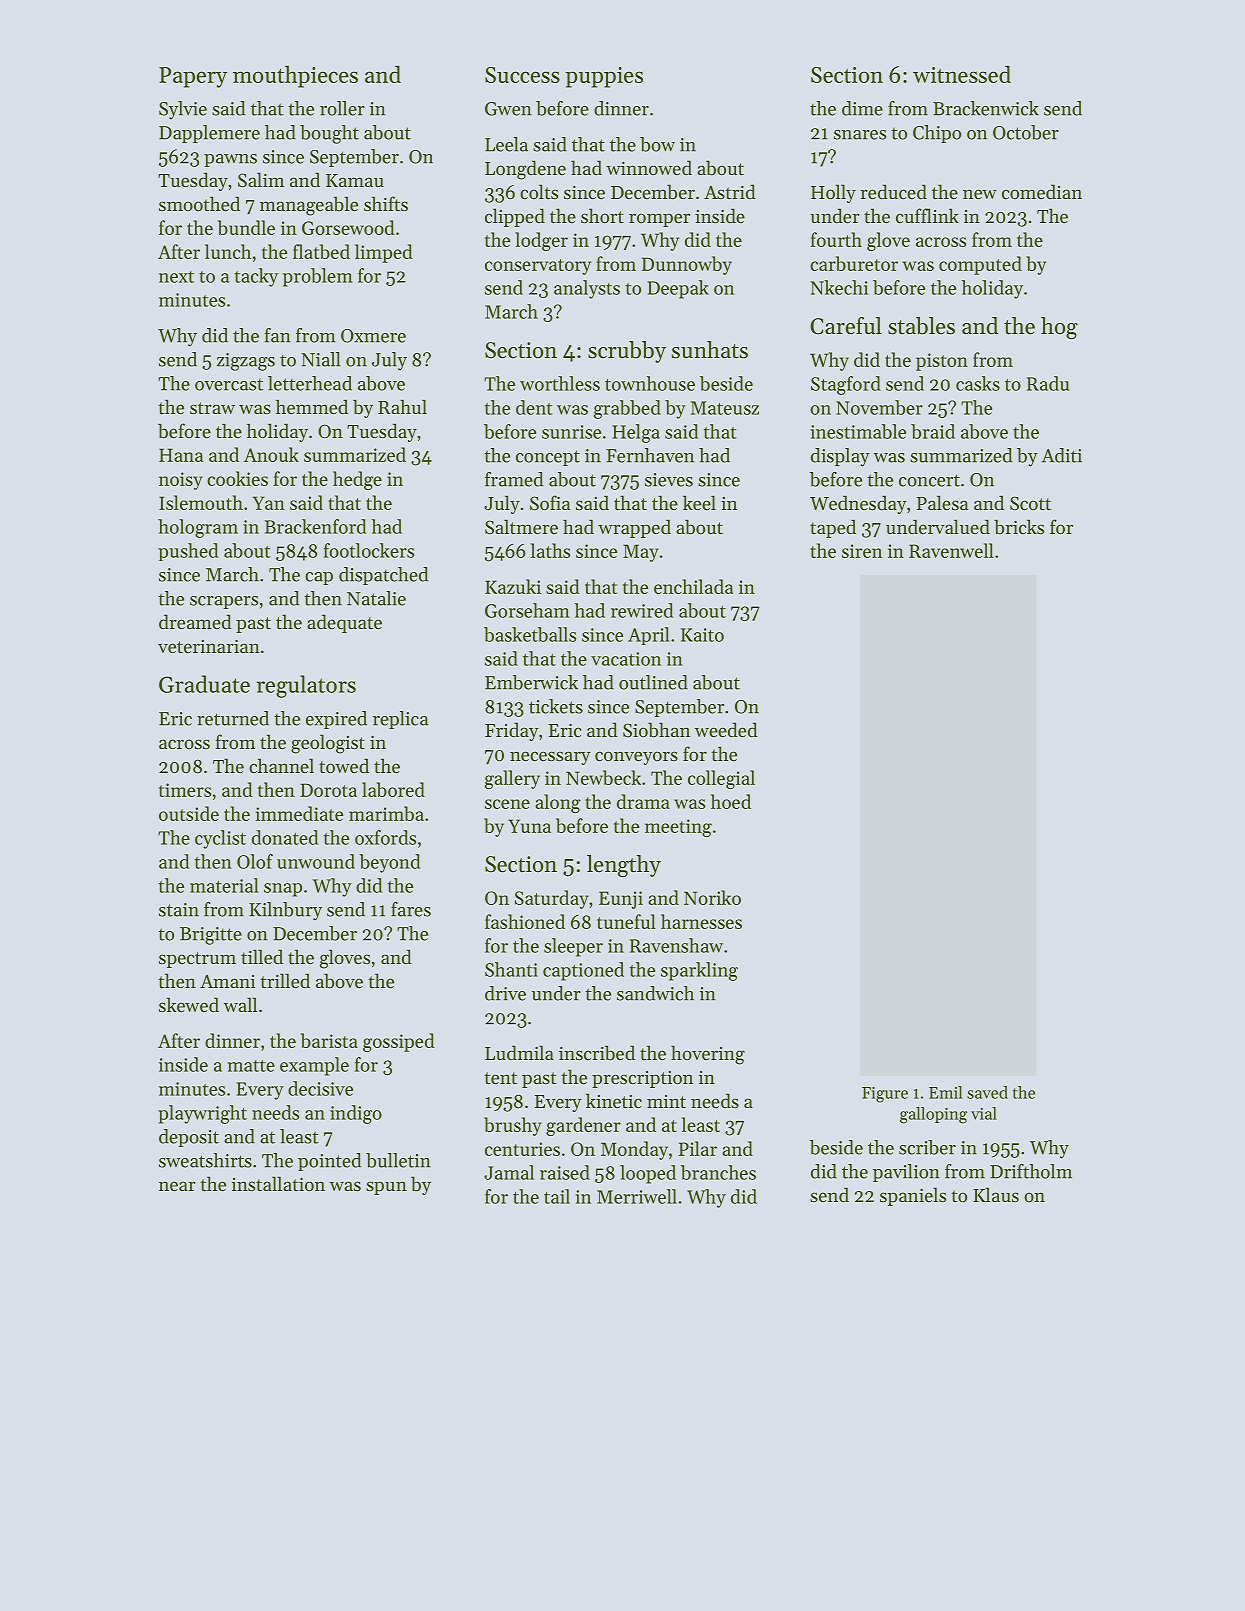 This screenshot has width=1245, height=1611. I want to click on kinetic, so click(614, 1100).
